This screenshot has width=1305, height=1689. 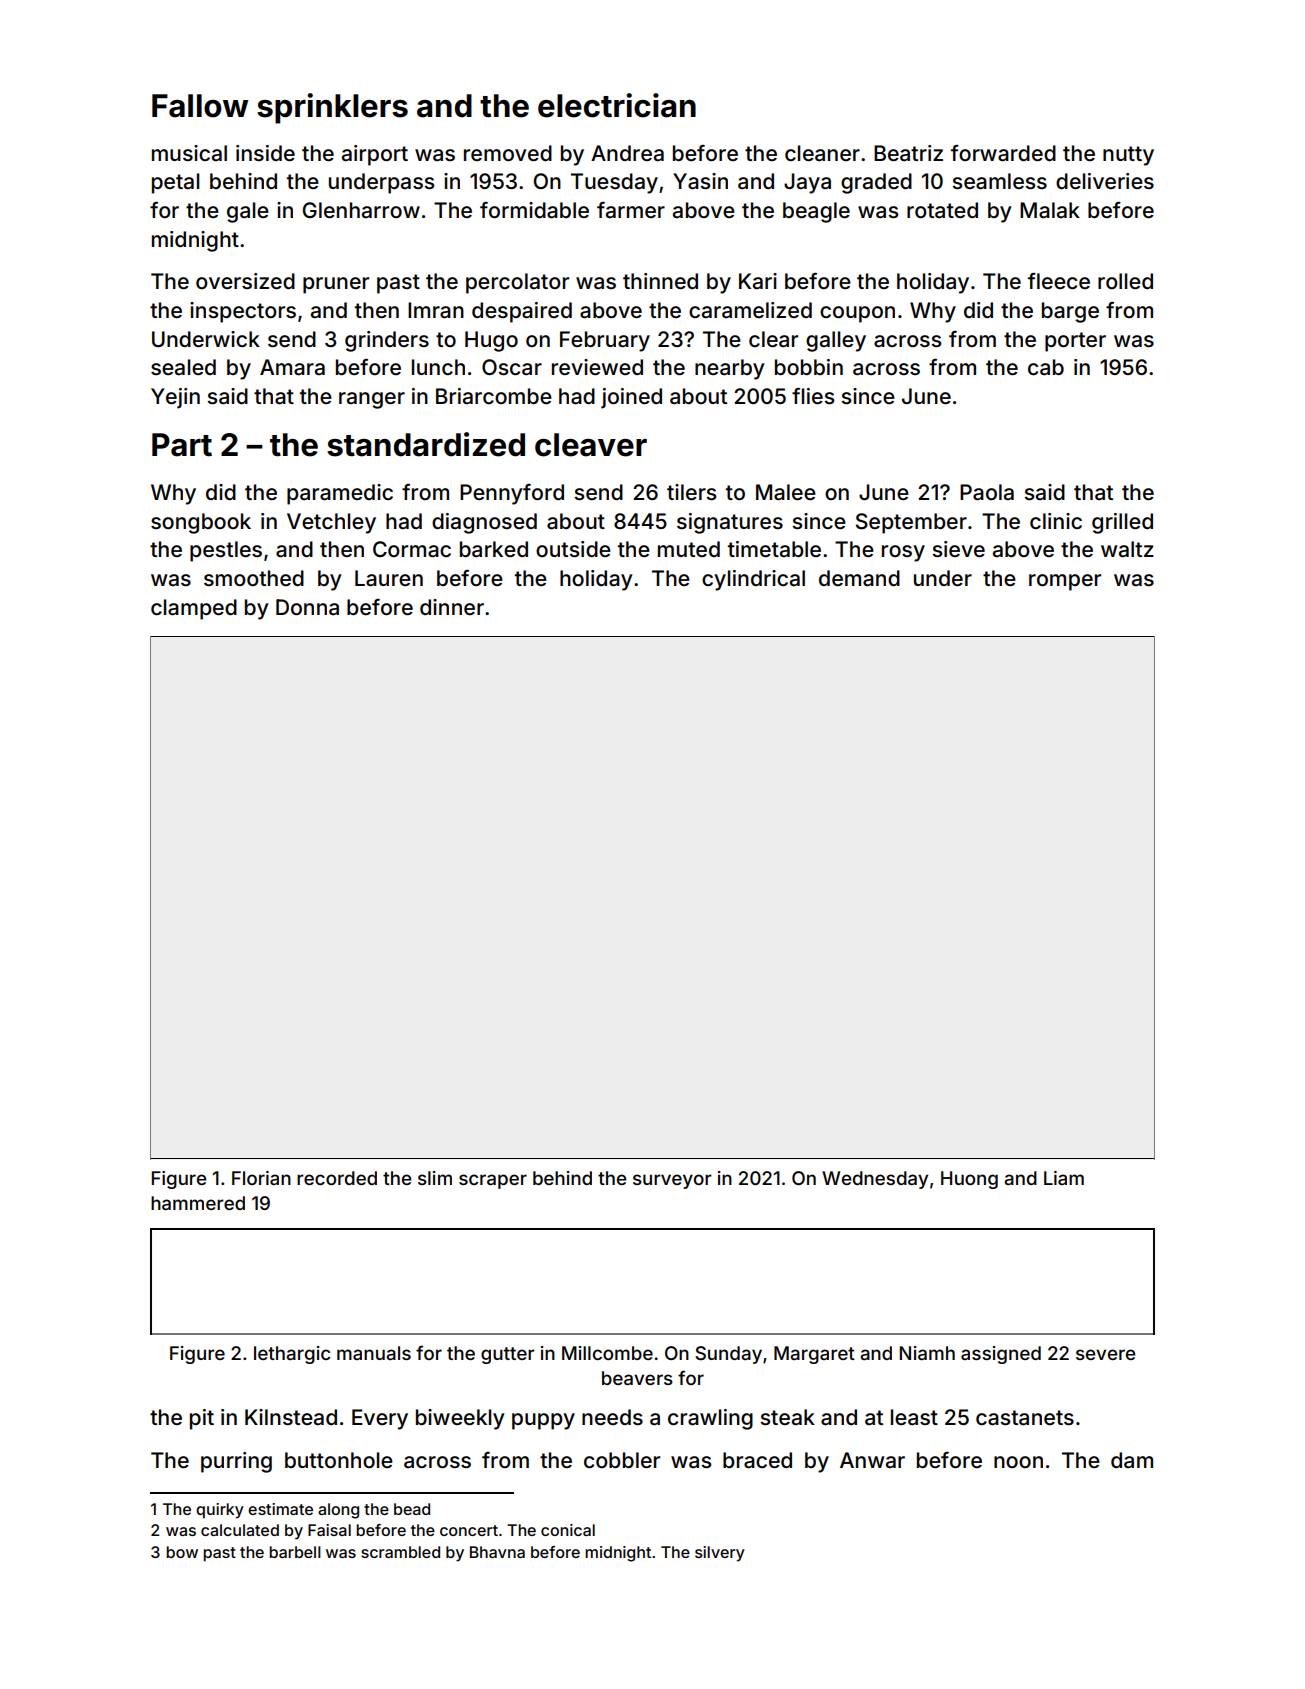 I want to click on surveyor, so click(x=672, y=1181).
